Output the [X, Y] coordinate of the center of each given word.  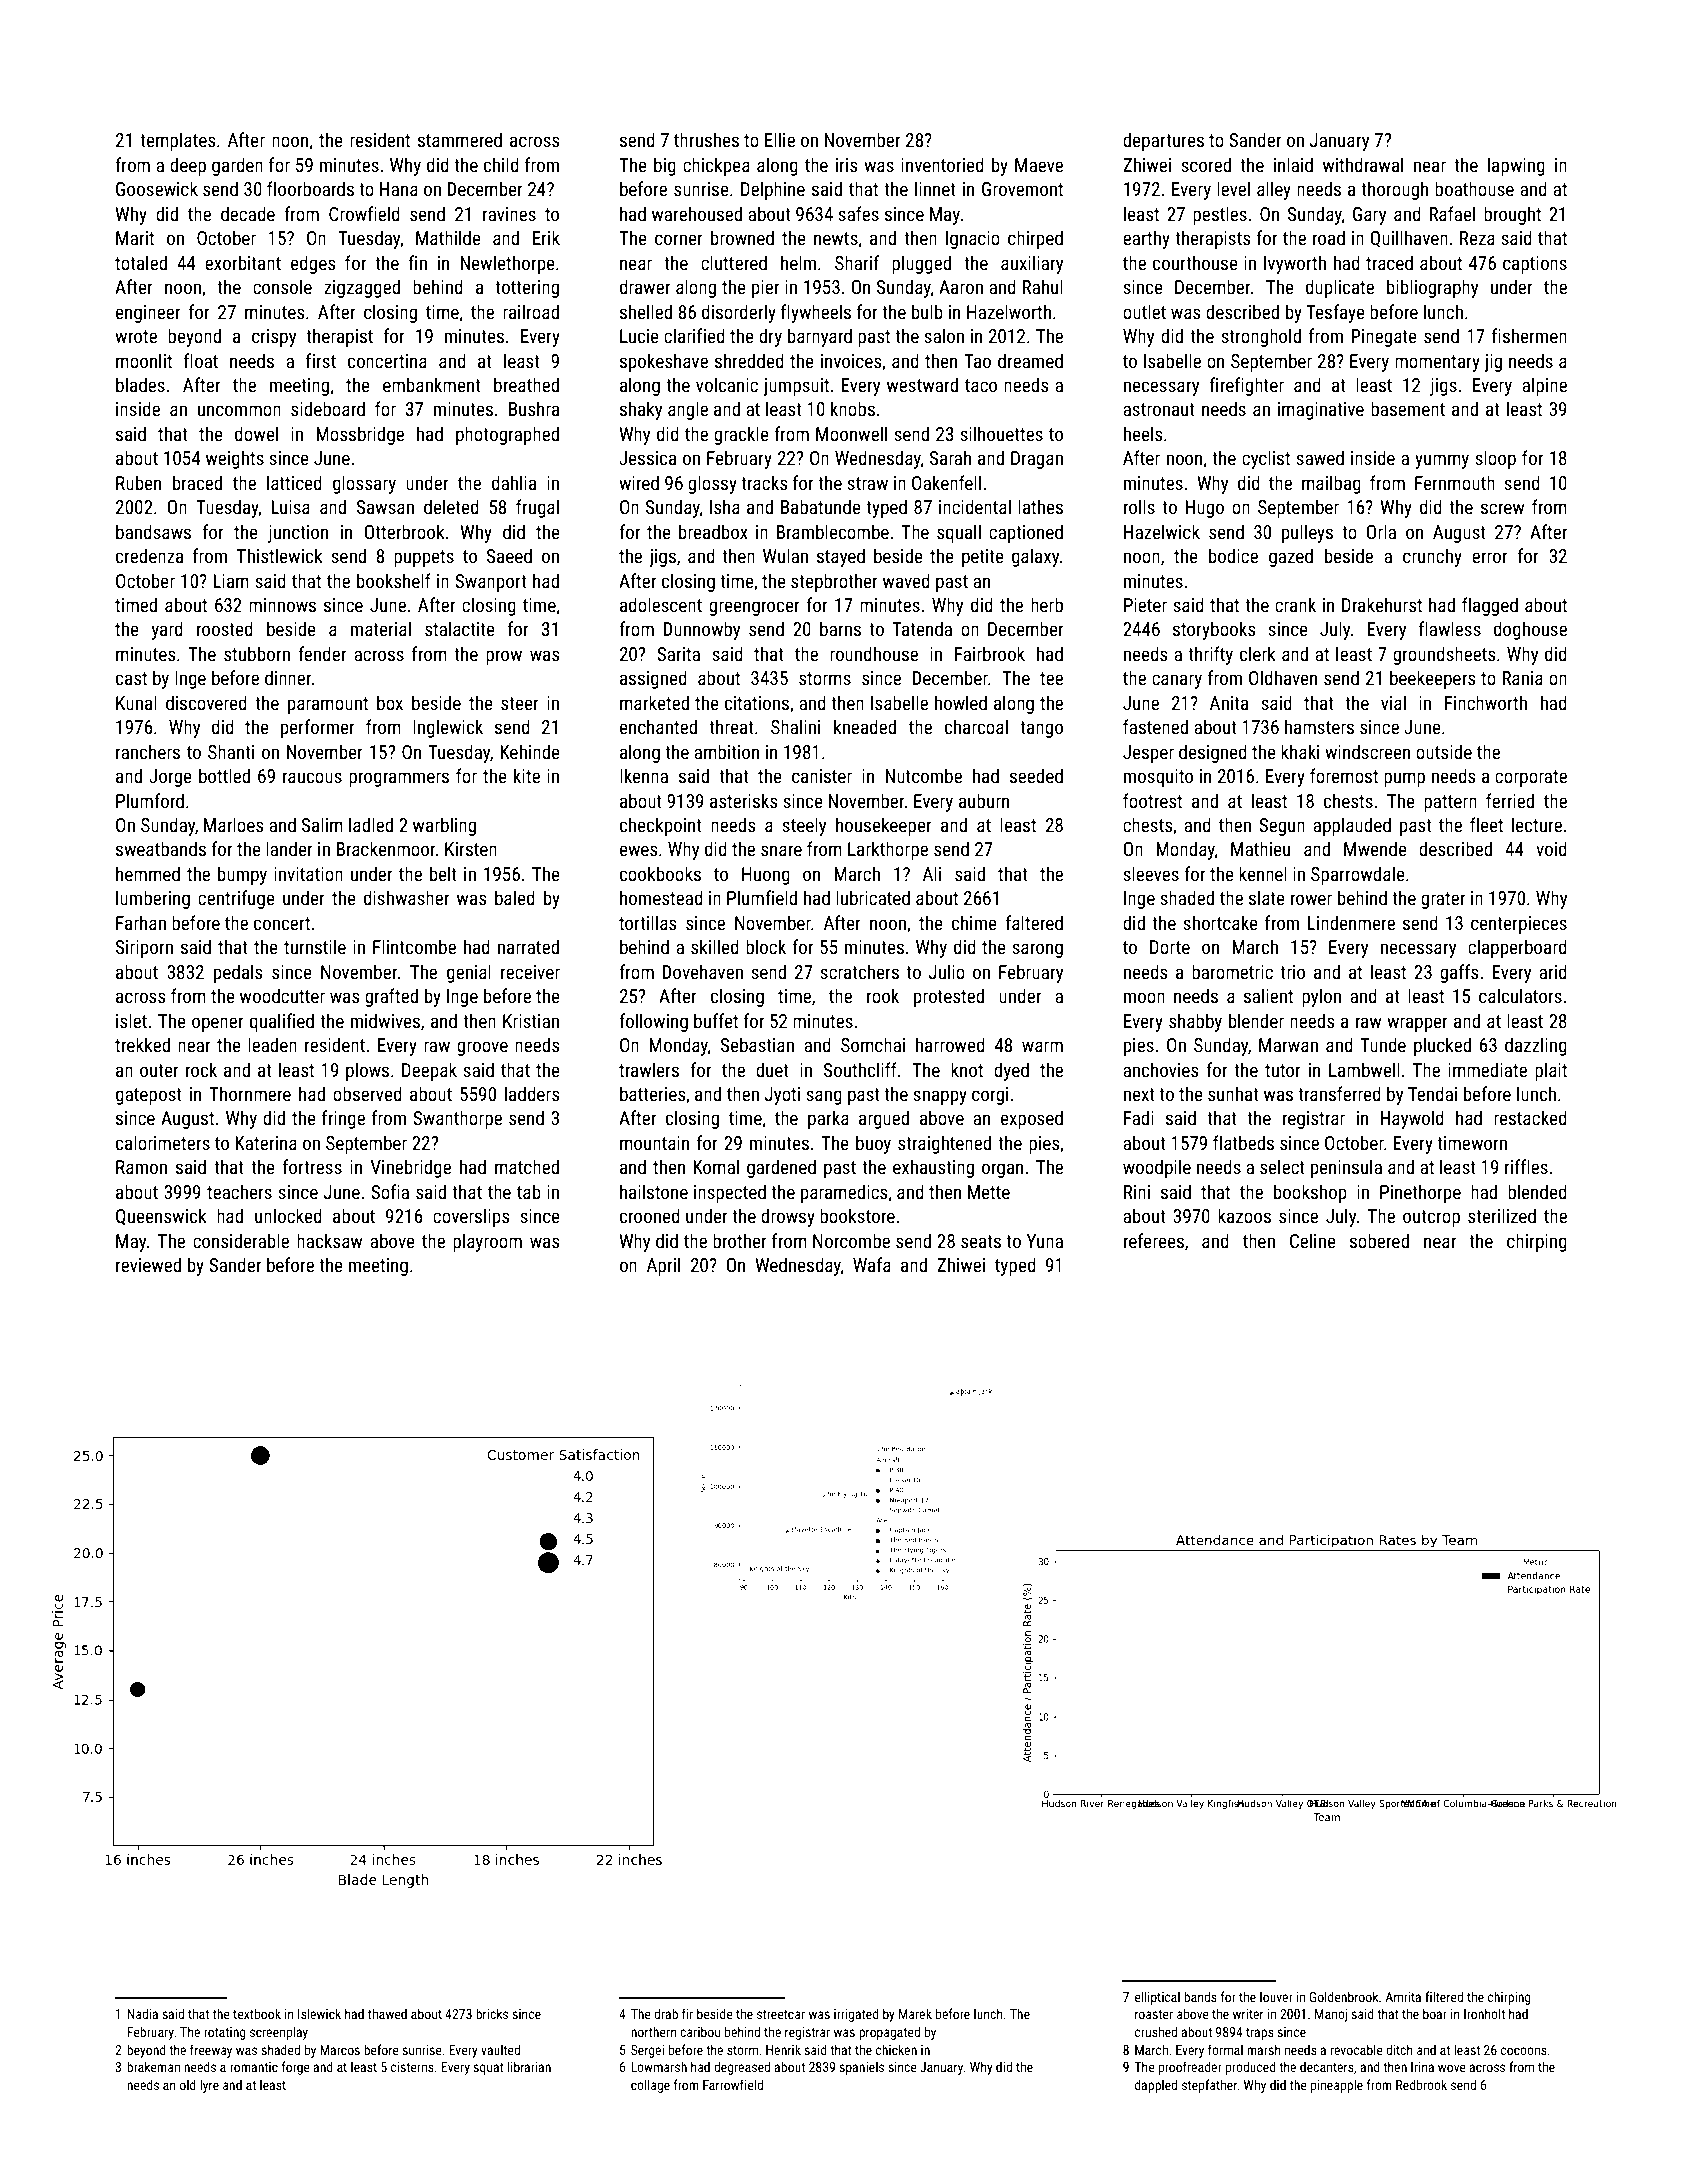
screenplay [279, 2033]
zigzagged [362, 288]
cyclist [1266, 459]
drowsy [788, 1217]
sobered [1379, 1240]
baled [515, 897]
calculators [1520, 995]
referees [1154, 1240]
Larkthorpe [888, 850]
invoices [851, 361]
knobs [853, 408]
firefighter [1246, 386]
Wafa [872, 1264]
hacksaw [330, 1240]
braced [197, 482]
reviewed [148, 1264]
